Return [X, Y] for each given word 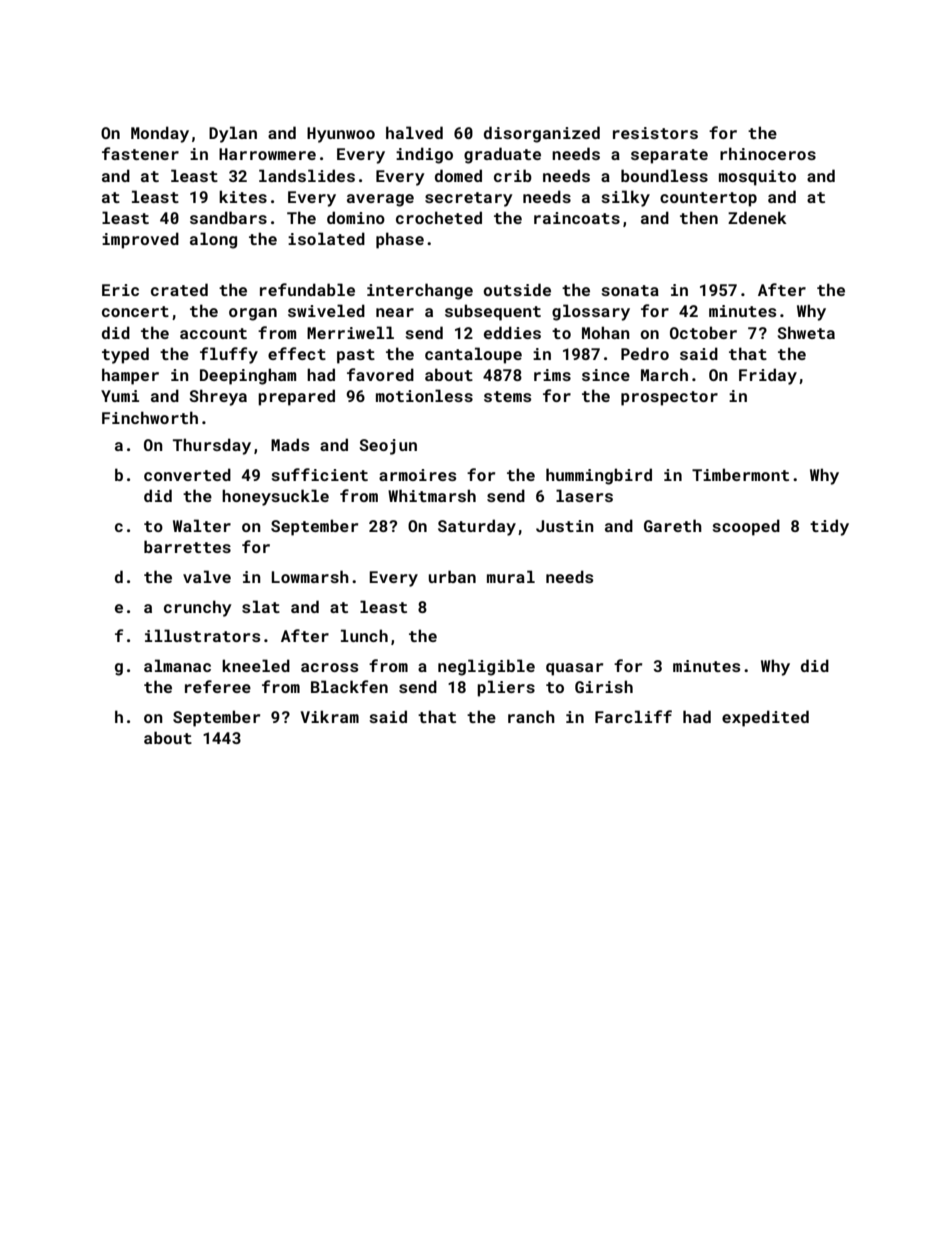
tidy [829, 527]
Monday [160, 134]
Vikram [330, 716]
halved [414, 132]
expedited [765, 718]
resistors [655, 133]
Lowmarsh [310, 576]
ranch [531, 716]
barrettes [187, 546]
